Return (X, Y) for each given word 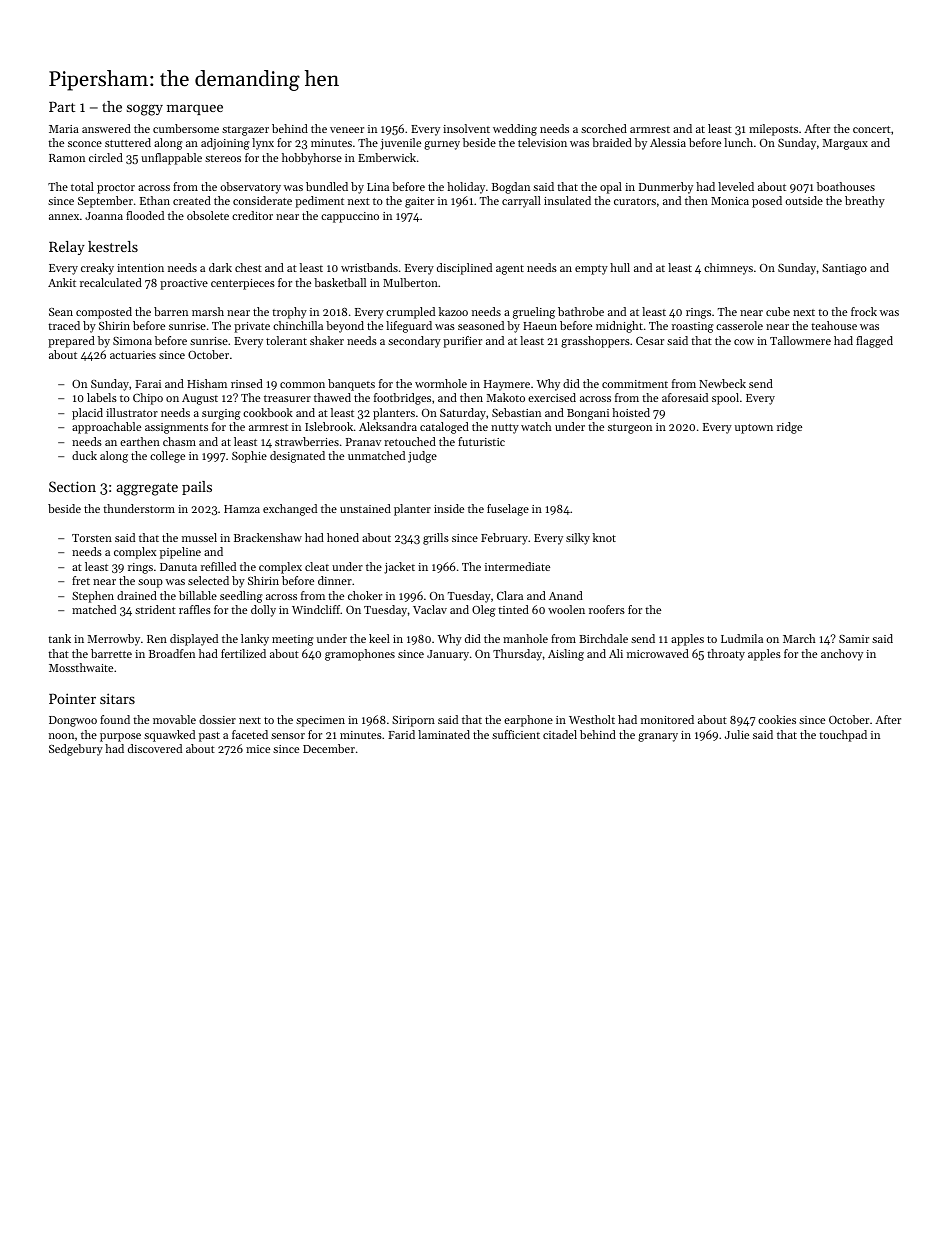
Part (62, 106)
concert (872, 129)
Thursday (517, 655)
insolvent (466, 128)
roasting (692, 327)
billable (198, 595)
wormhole (441, 383)
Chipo (148, 399)
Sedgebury (76, 750)
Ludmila (742, 638)
